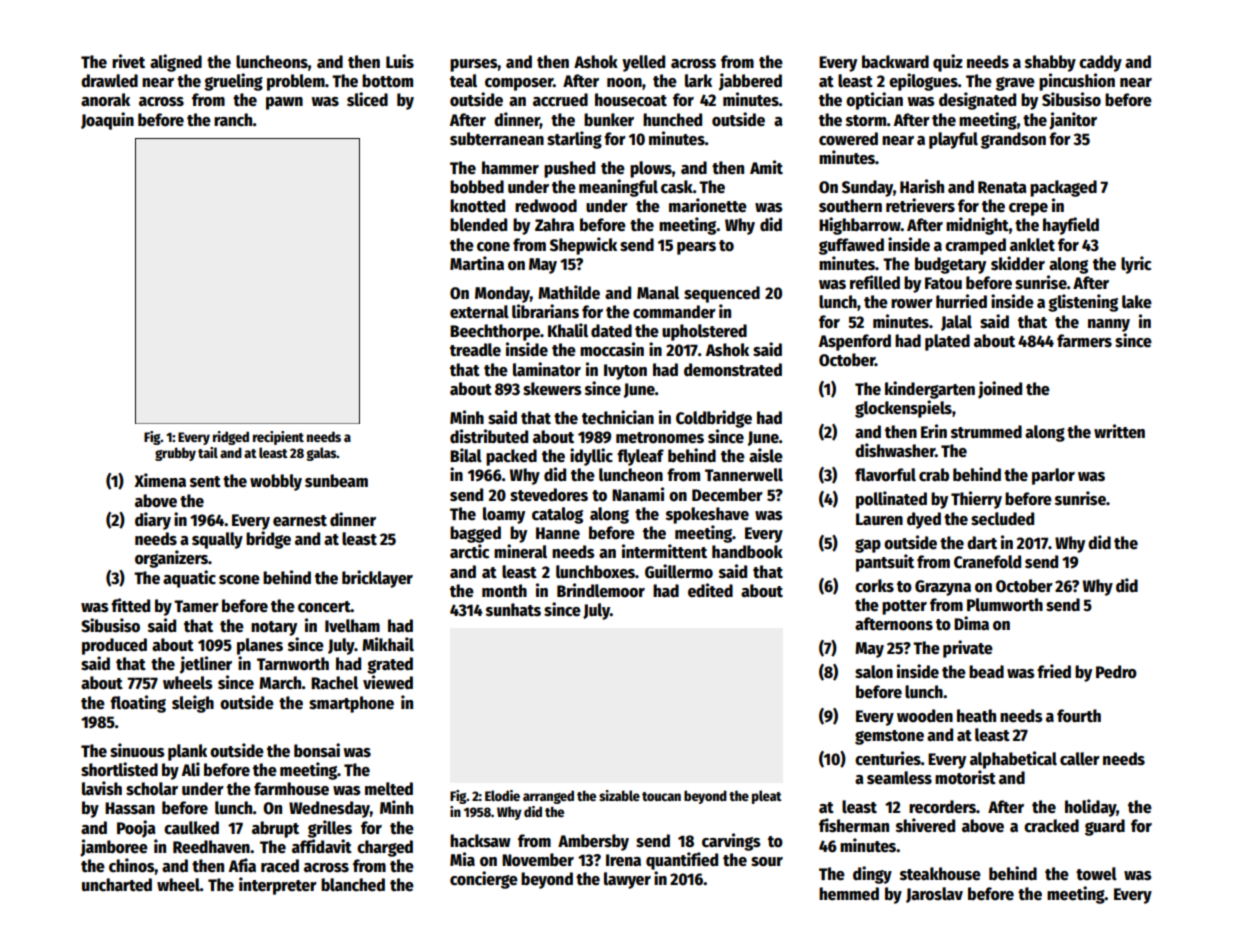 The image size is (1233, 952). Describe the element at coordinates (117, 885) in the screenshot. I see `uncharted` at that location.
